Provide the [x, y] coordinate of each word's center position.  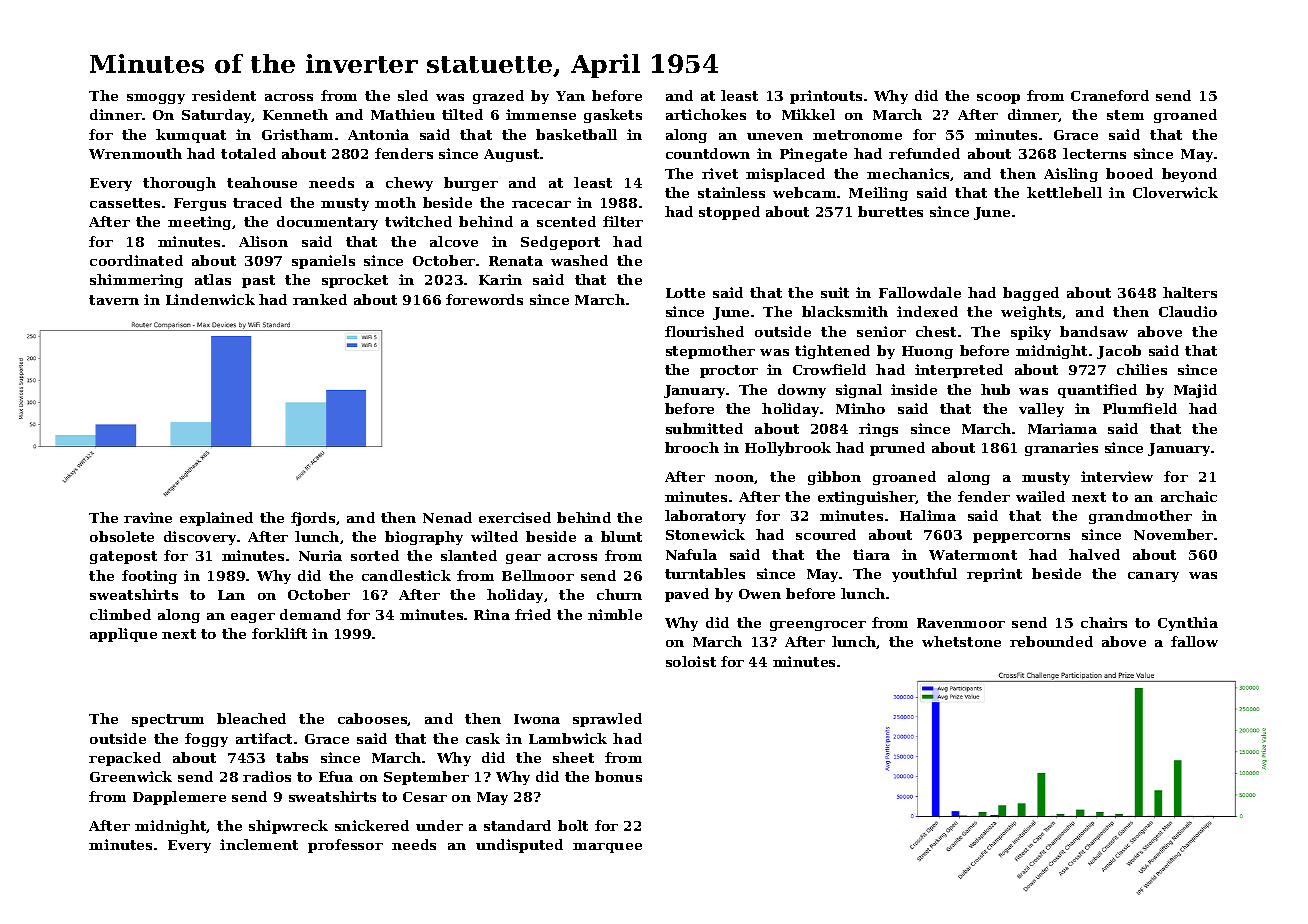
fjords [313, 519]
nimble [615, 614]
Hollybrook [788, 449]
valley [1041, 410]
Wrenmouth [135, 153]
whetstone [961, 641]
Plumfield [1140, 408]
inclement [259, 844]
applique [123, 635]
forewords [484, 299]
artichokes [706, 114]
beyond [1189, 175]
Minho [860, 408]
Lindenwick [210, 299]
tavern [114, 300]
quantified [1097, 391]
